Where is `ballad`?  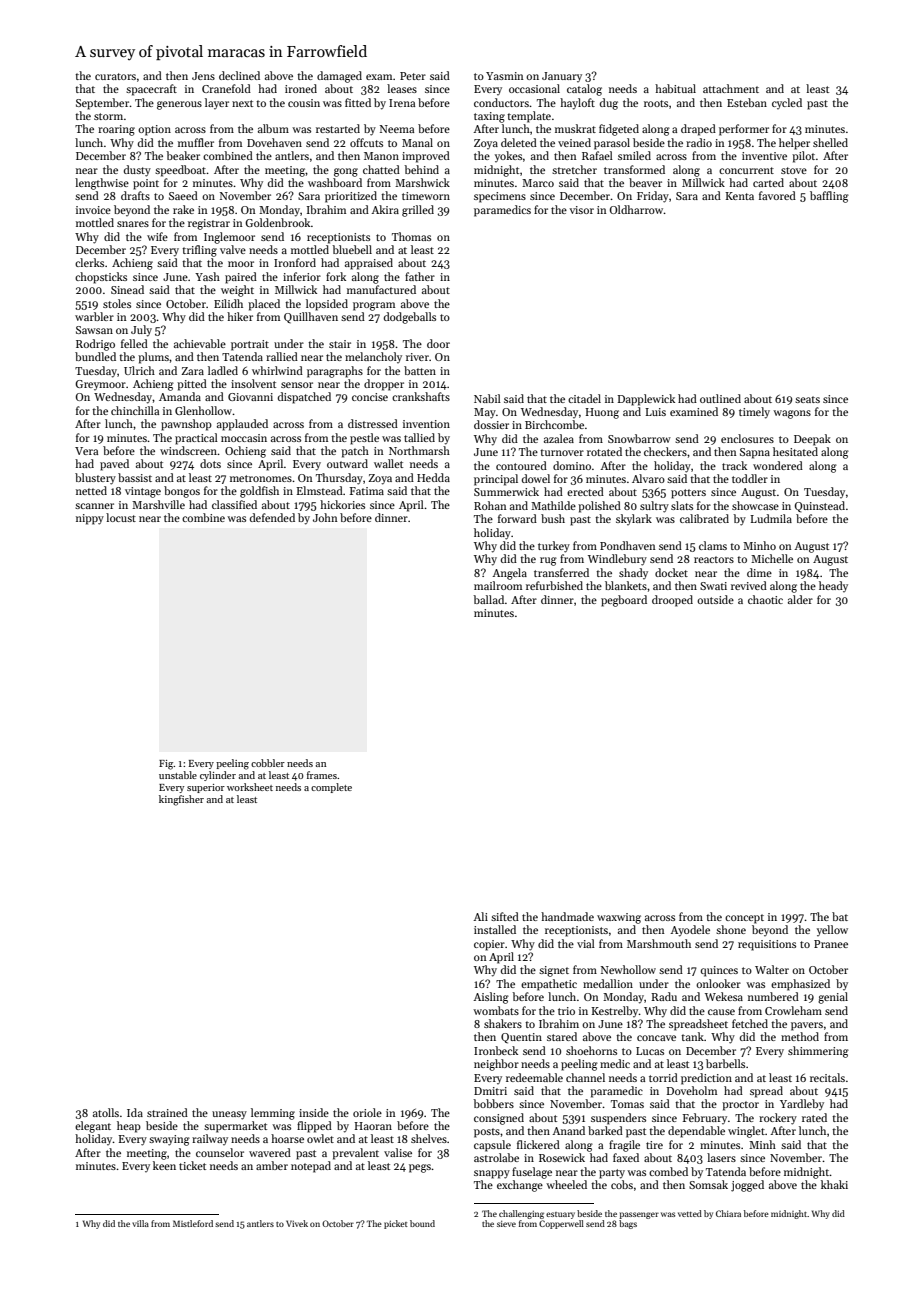 ballad is located at coordinates (488, 599).
